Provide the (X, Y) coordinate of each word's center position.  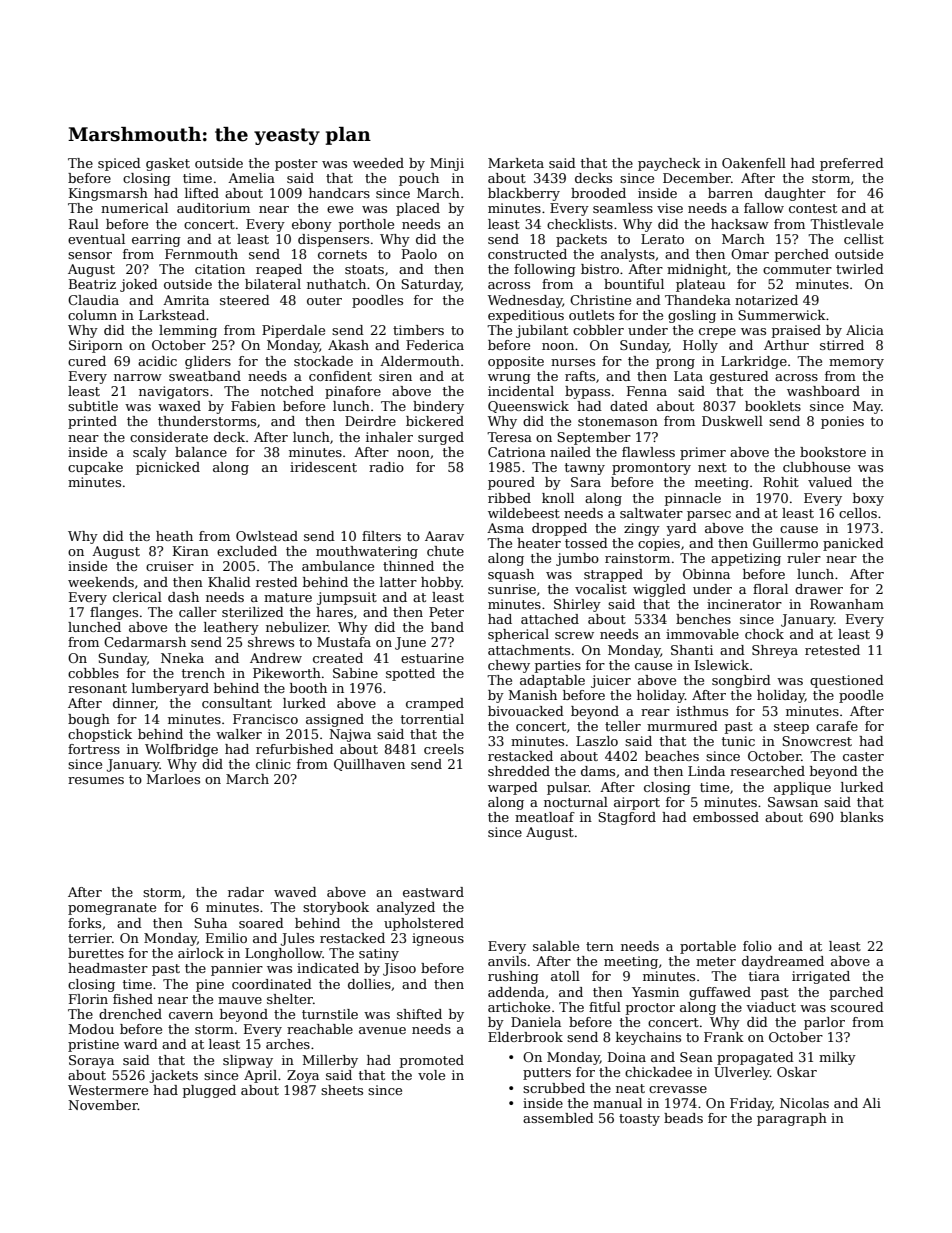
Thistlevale (846, 224)
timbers (418, 330)
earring (156, 240)
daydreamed (783, 962)
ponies (842, 422)
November (103, 1105)
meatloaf (545, 817)
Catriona (517, 452)
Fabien (253, 406)
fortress (94, 749)
